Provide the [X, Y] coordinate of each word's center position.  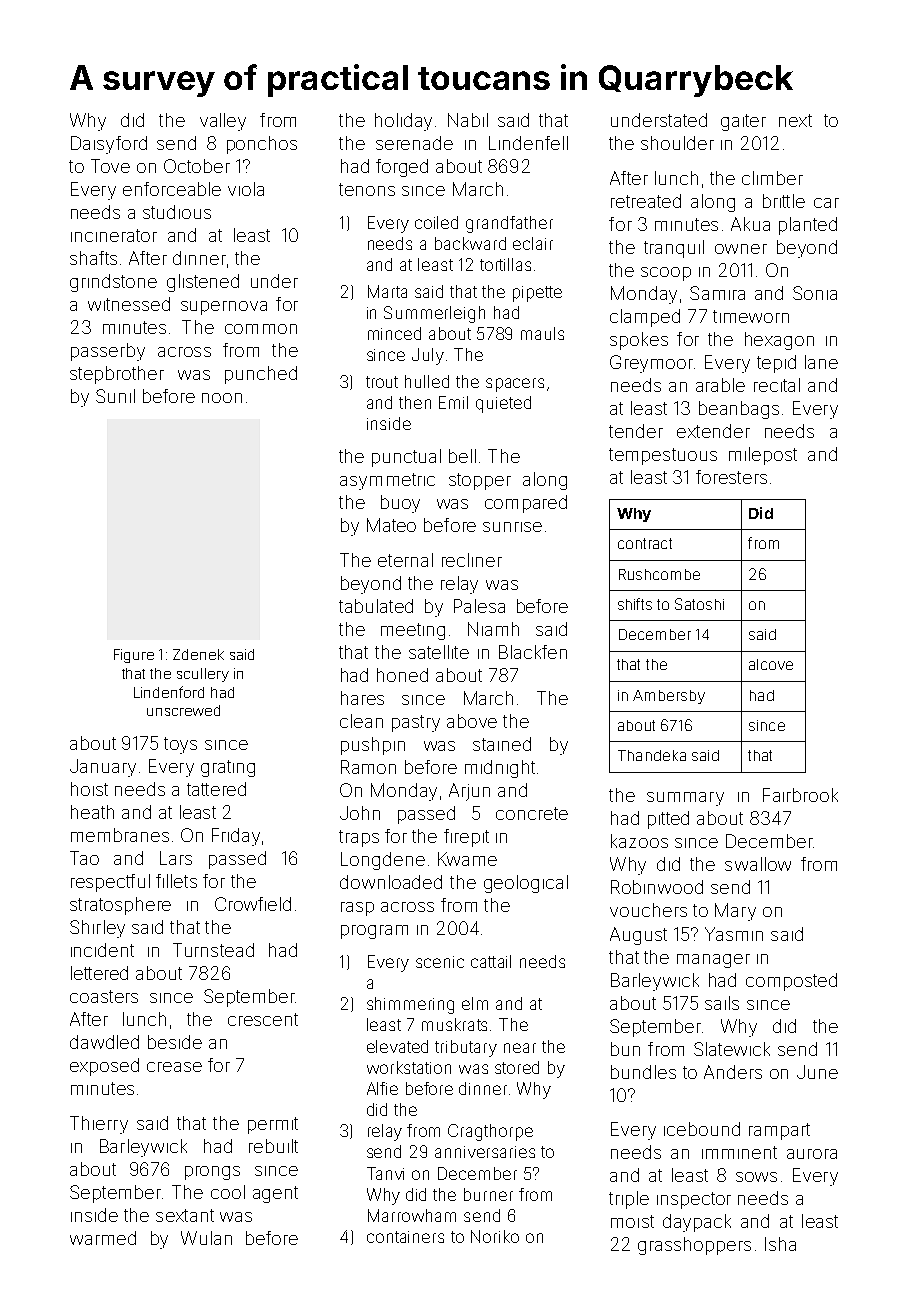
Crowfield [253, 904]
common [261, 329]
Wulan [206, 1238]
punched [261, 375]
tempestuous [663, 456]
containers [405, 1237]
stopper [480, 481]
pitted [668, 820]
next [795, 120]
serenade [414, 143]
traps [359, 838]
